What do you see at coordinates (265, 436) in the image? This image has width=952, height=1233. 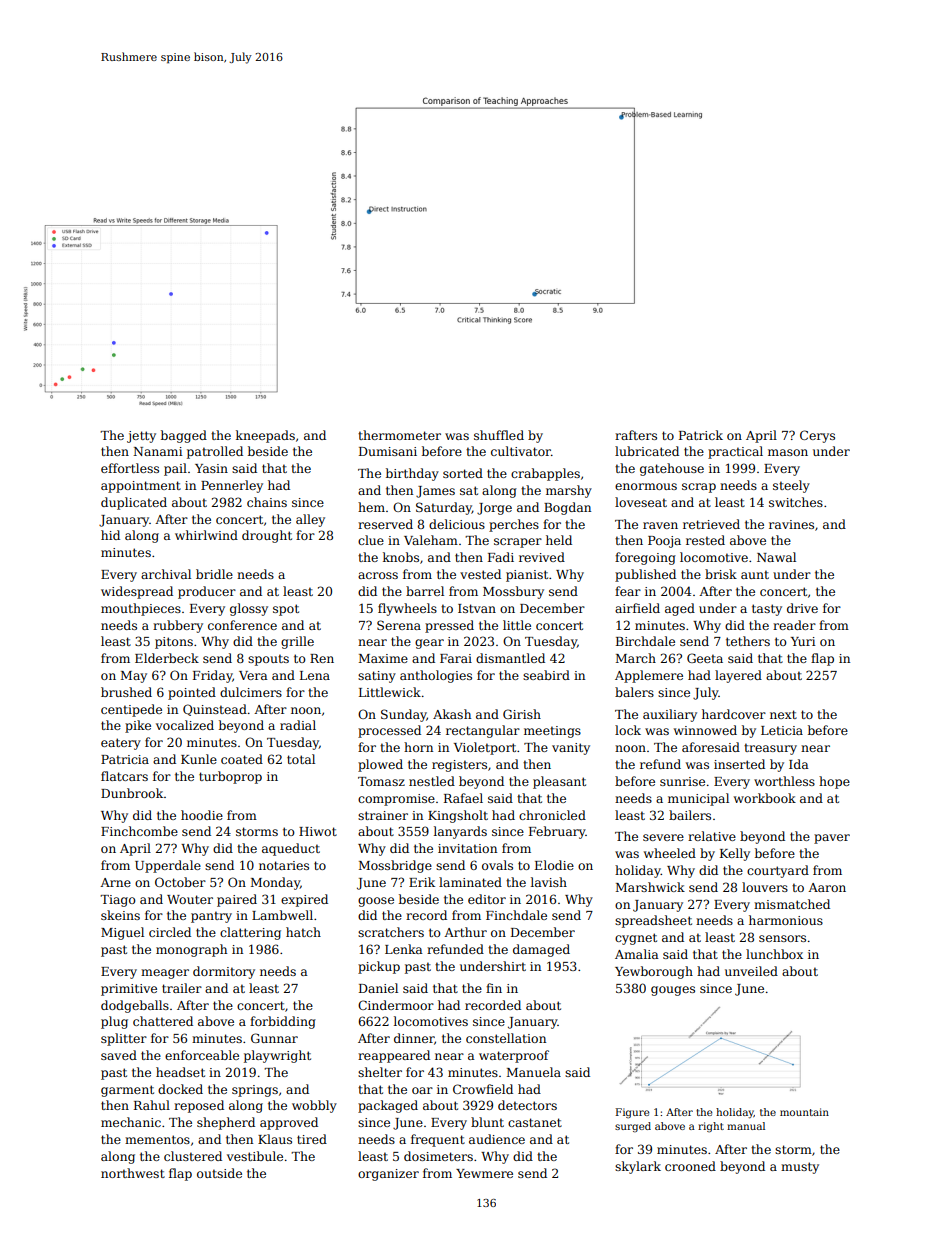 I see `kneepads` at bounding box center [265, 436].
